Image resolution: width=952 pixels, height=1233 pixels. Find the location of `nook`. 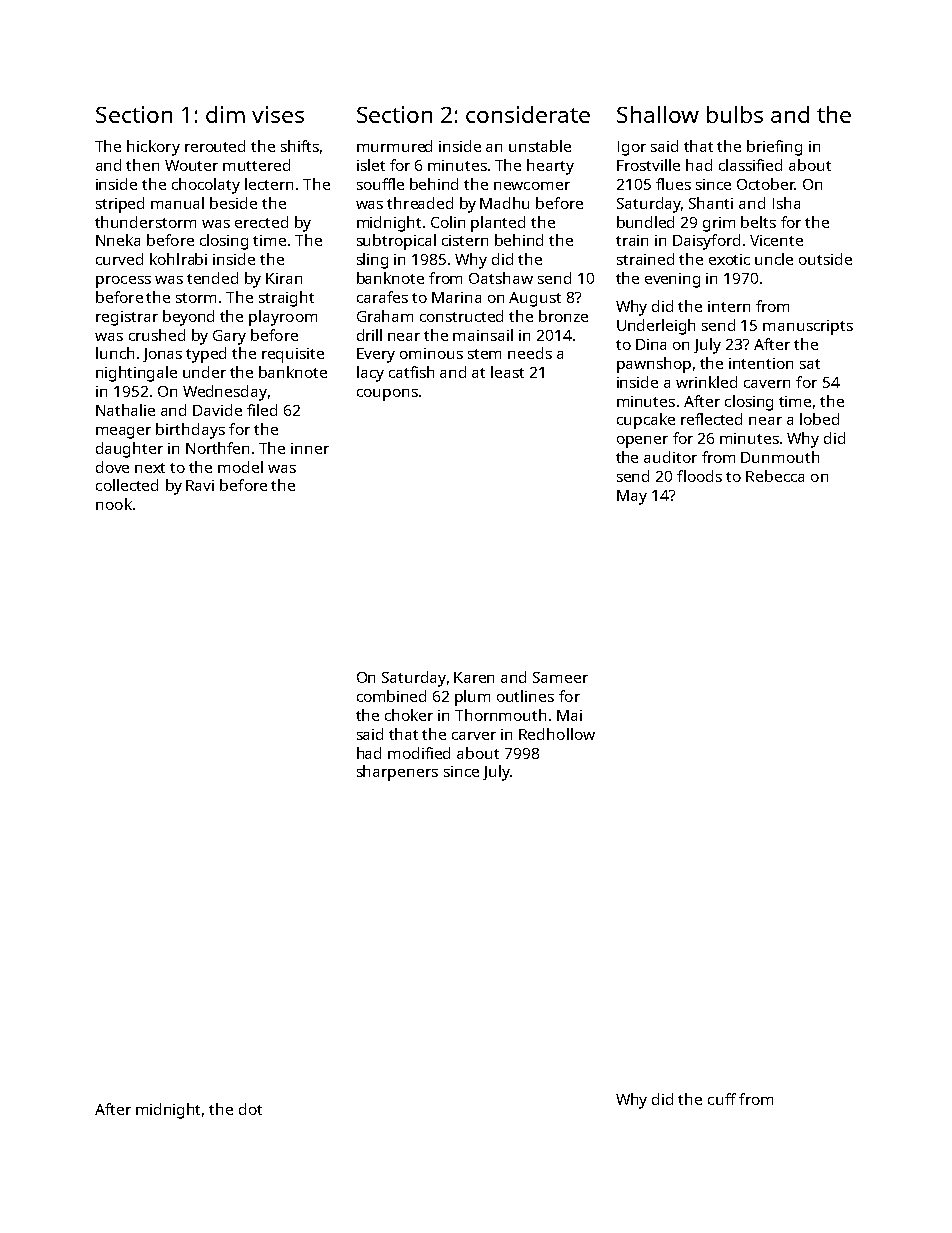

nook is located at coordinates (114, 504).
